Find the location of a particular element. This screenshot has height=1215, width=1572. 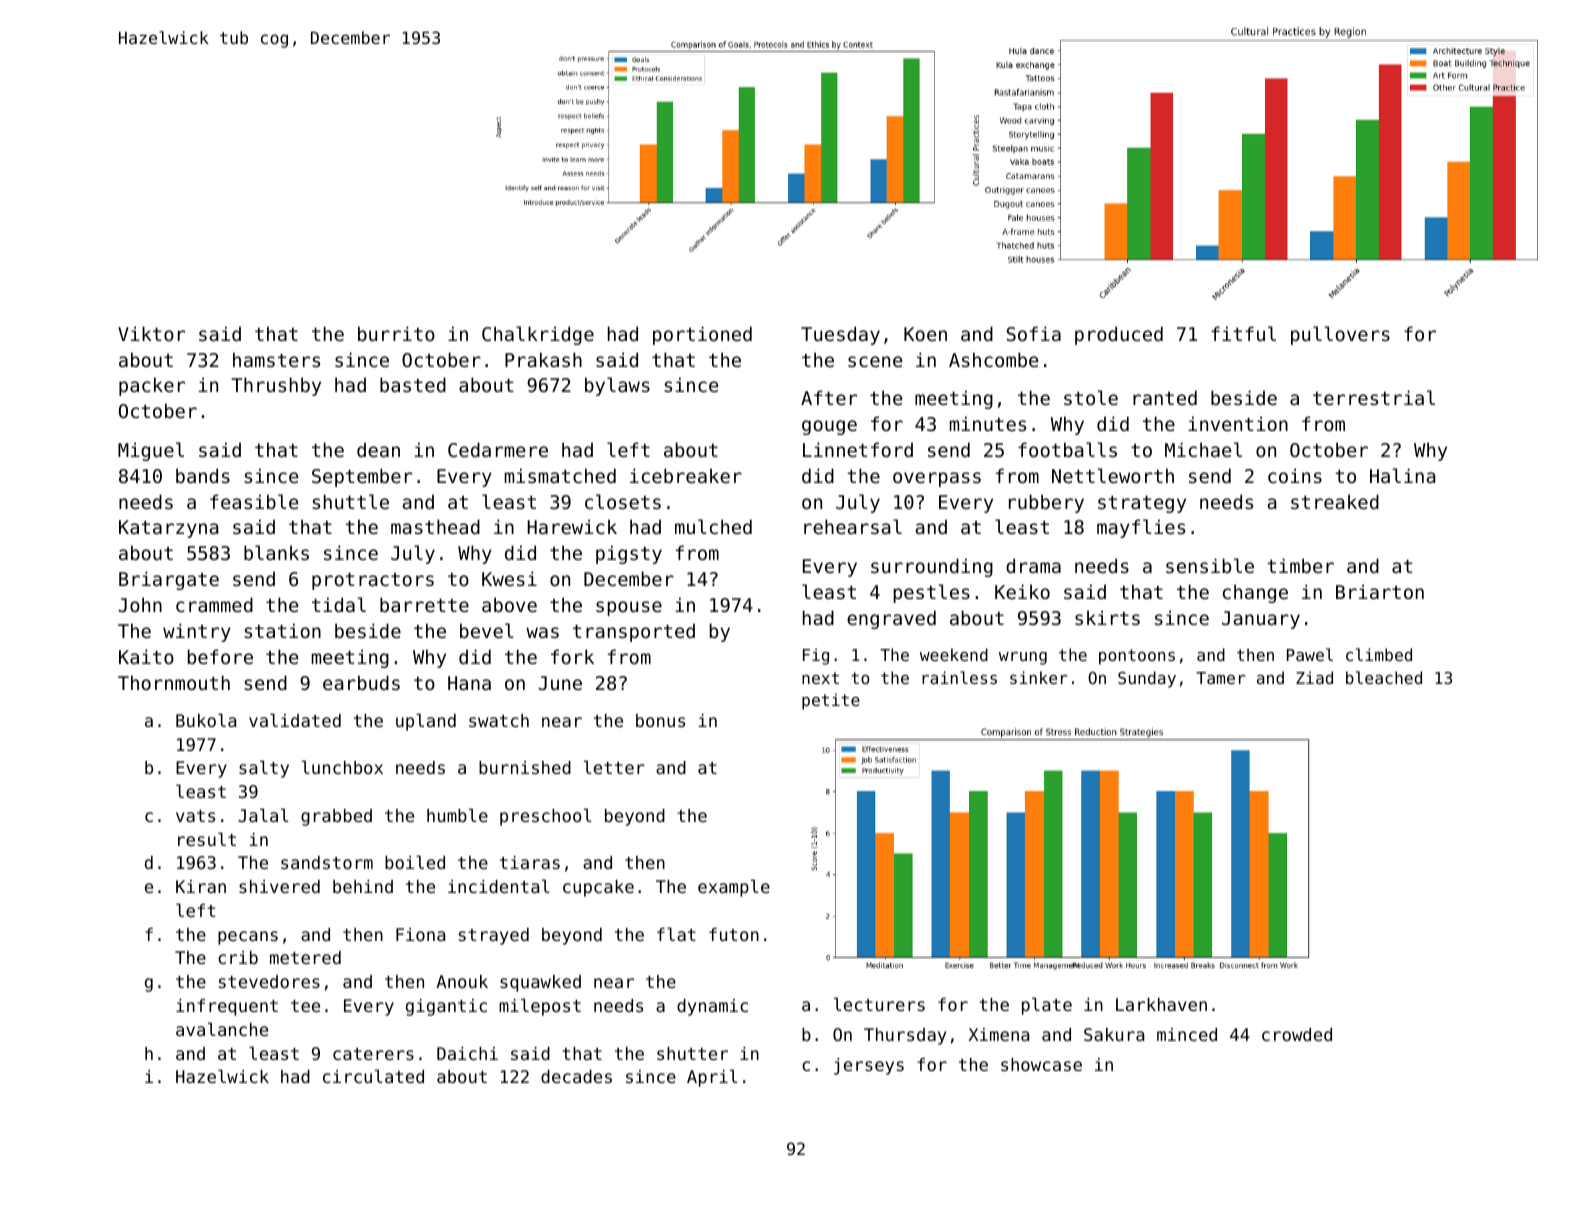

circulated is located at coordinates (373, 1076).
